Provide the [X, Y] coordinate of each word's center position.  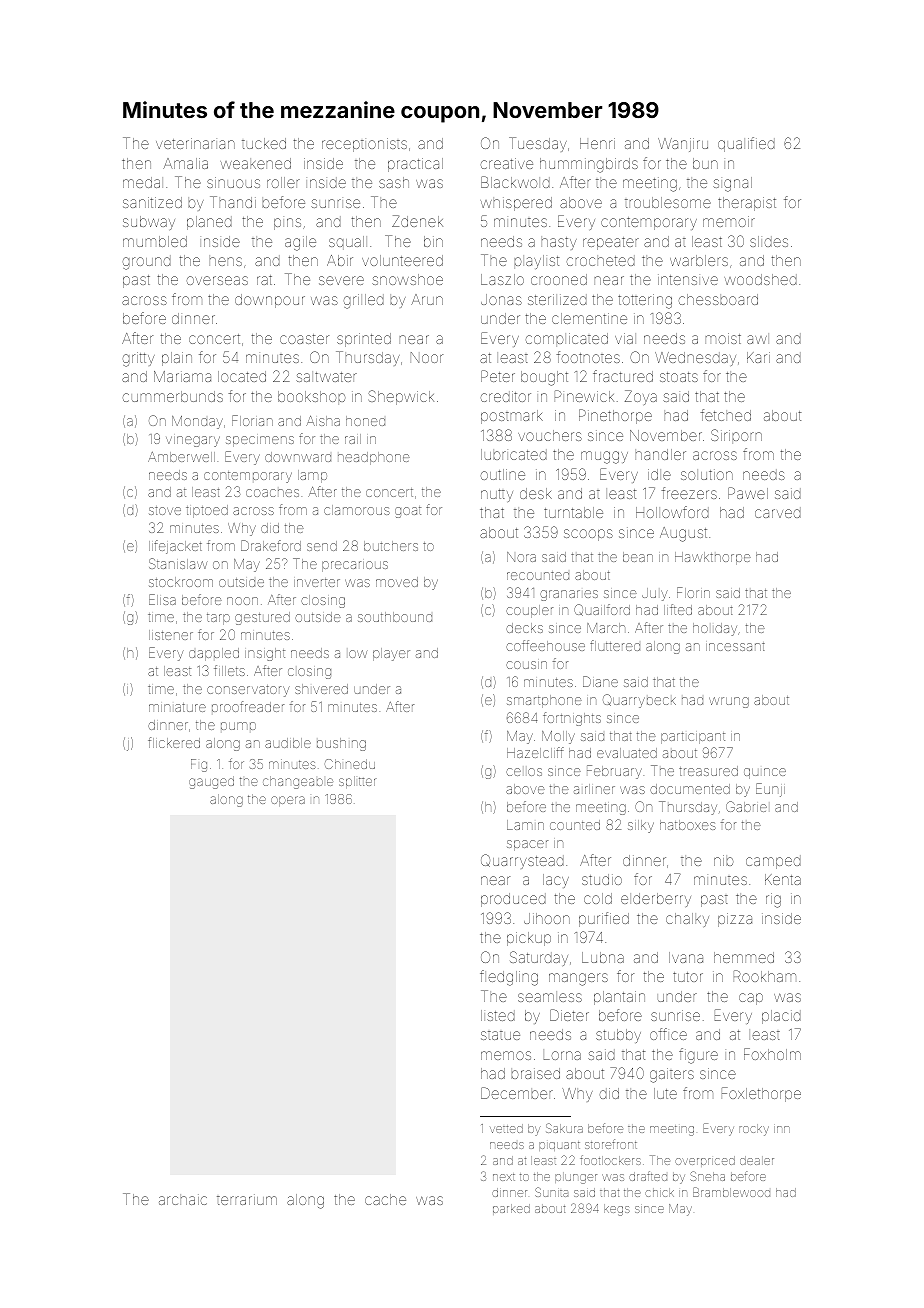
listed [498, 1015]
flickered [174, 742]
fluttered [615, 645]
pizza [735, 920]
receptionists [364, 145]
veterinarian [195, 143]
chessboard [718, 299]
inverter [317, 582]
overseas [217, 280]
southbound [395, 617]
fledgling [509, 978]
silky [641, 826]
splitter [357, 782]
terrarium [247, 1199]
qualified [746, 144]
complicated [566, 340]
